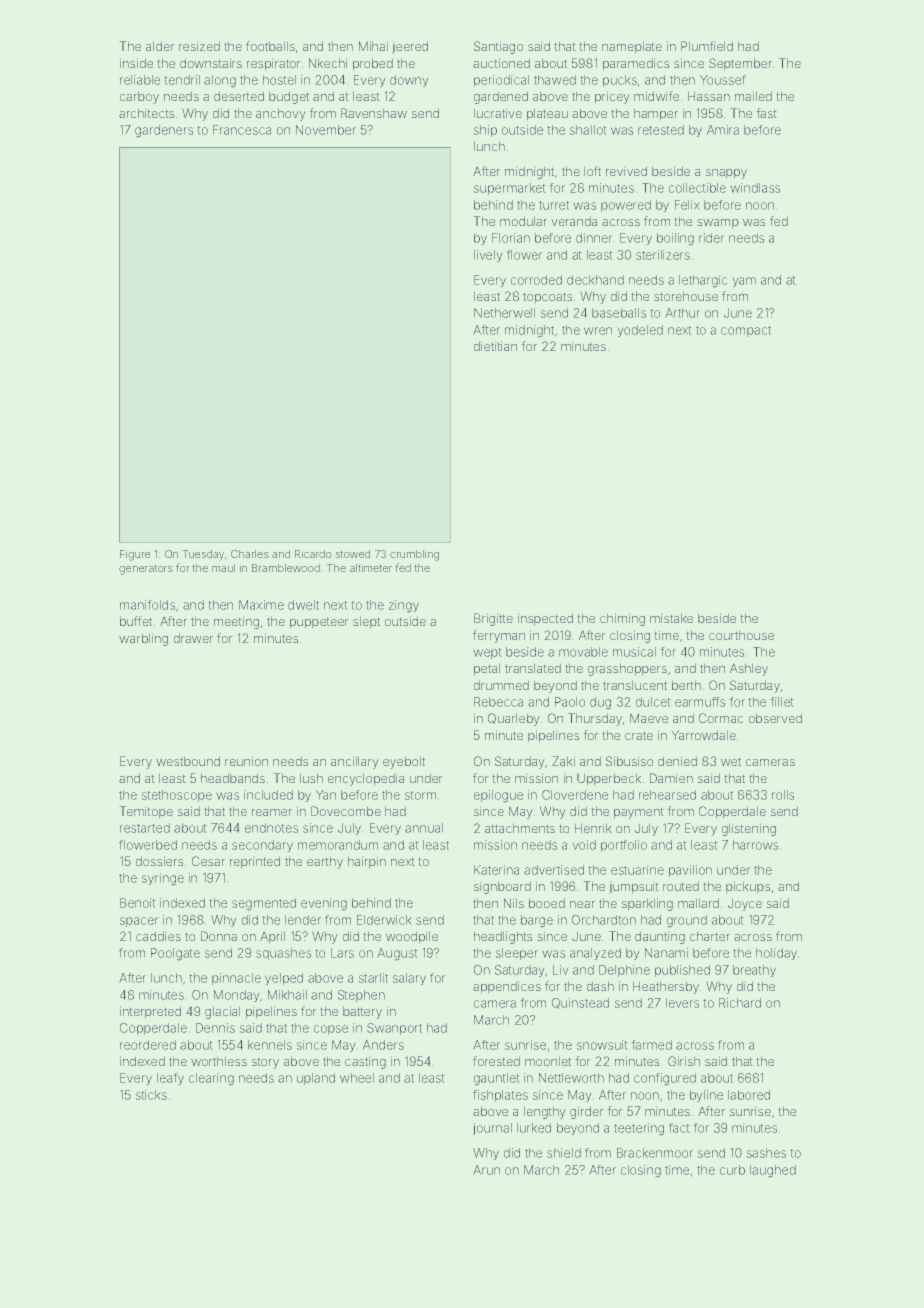 This page has height=1308, width=924. I want to click on hairpin, so click(367, 862).
